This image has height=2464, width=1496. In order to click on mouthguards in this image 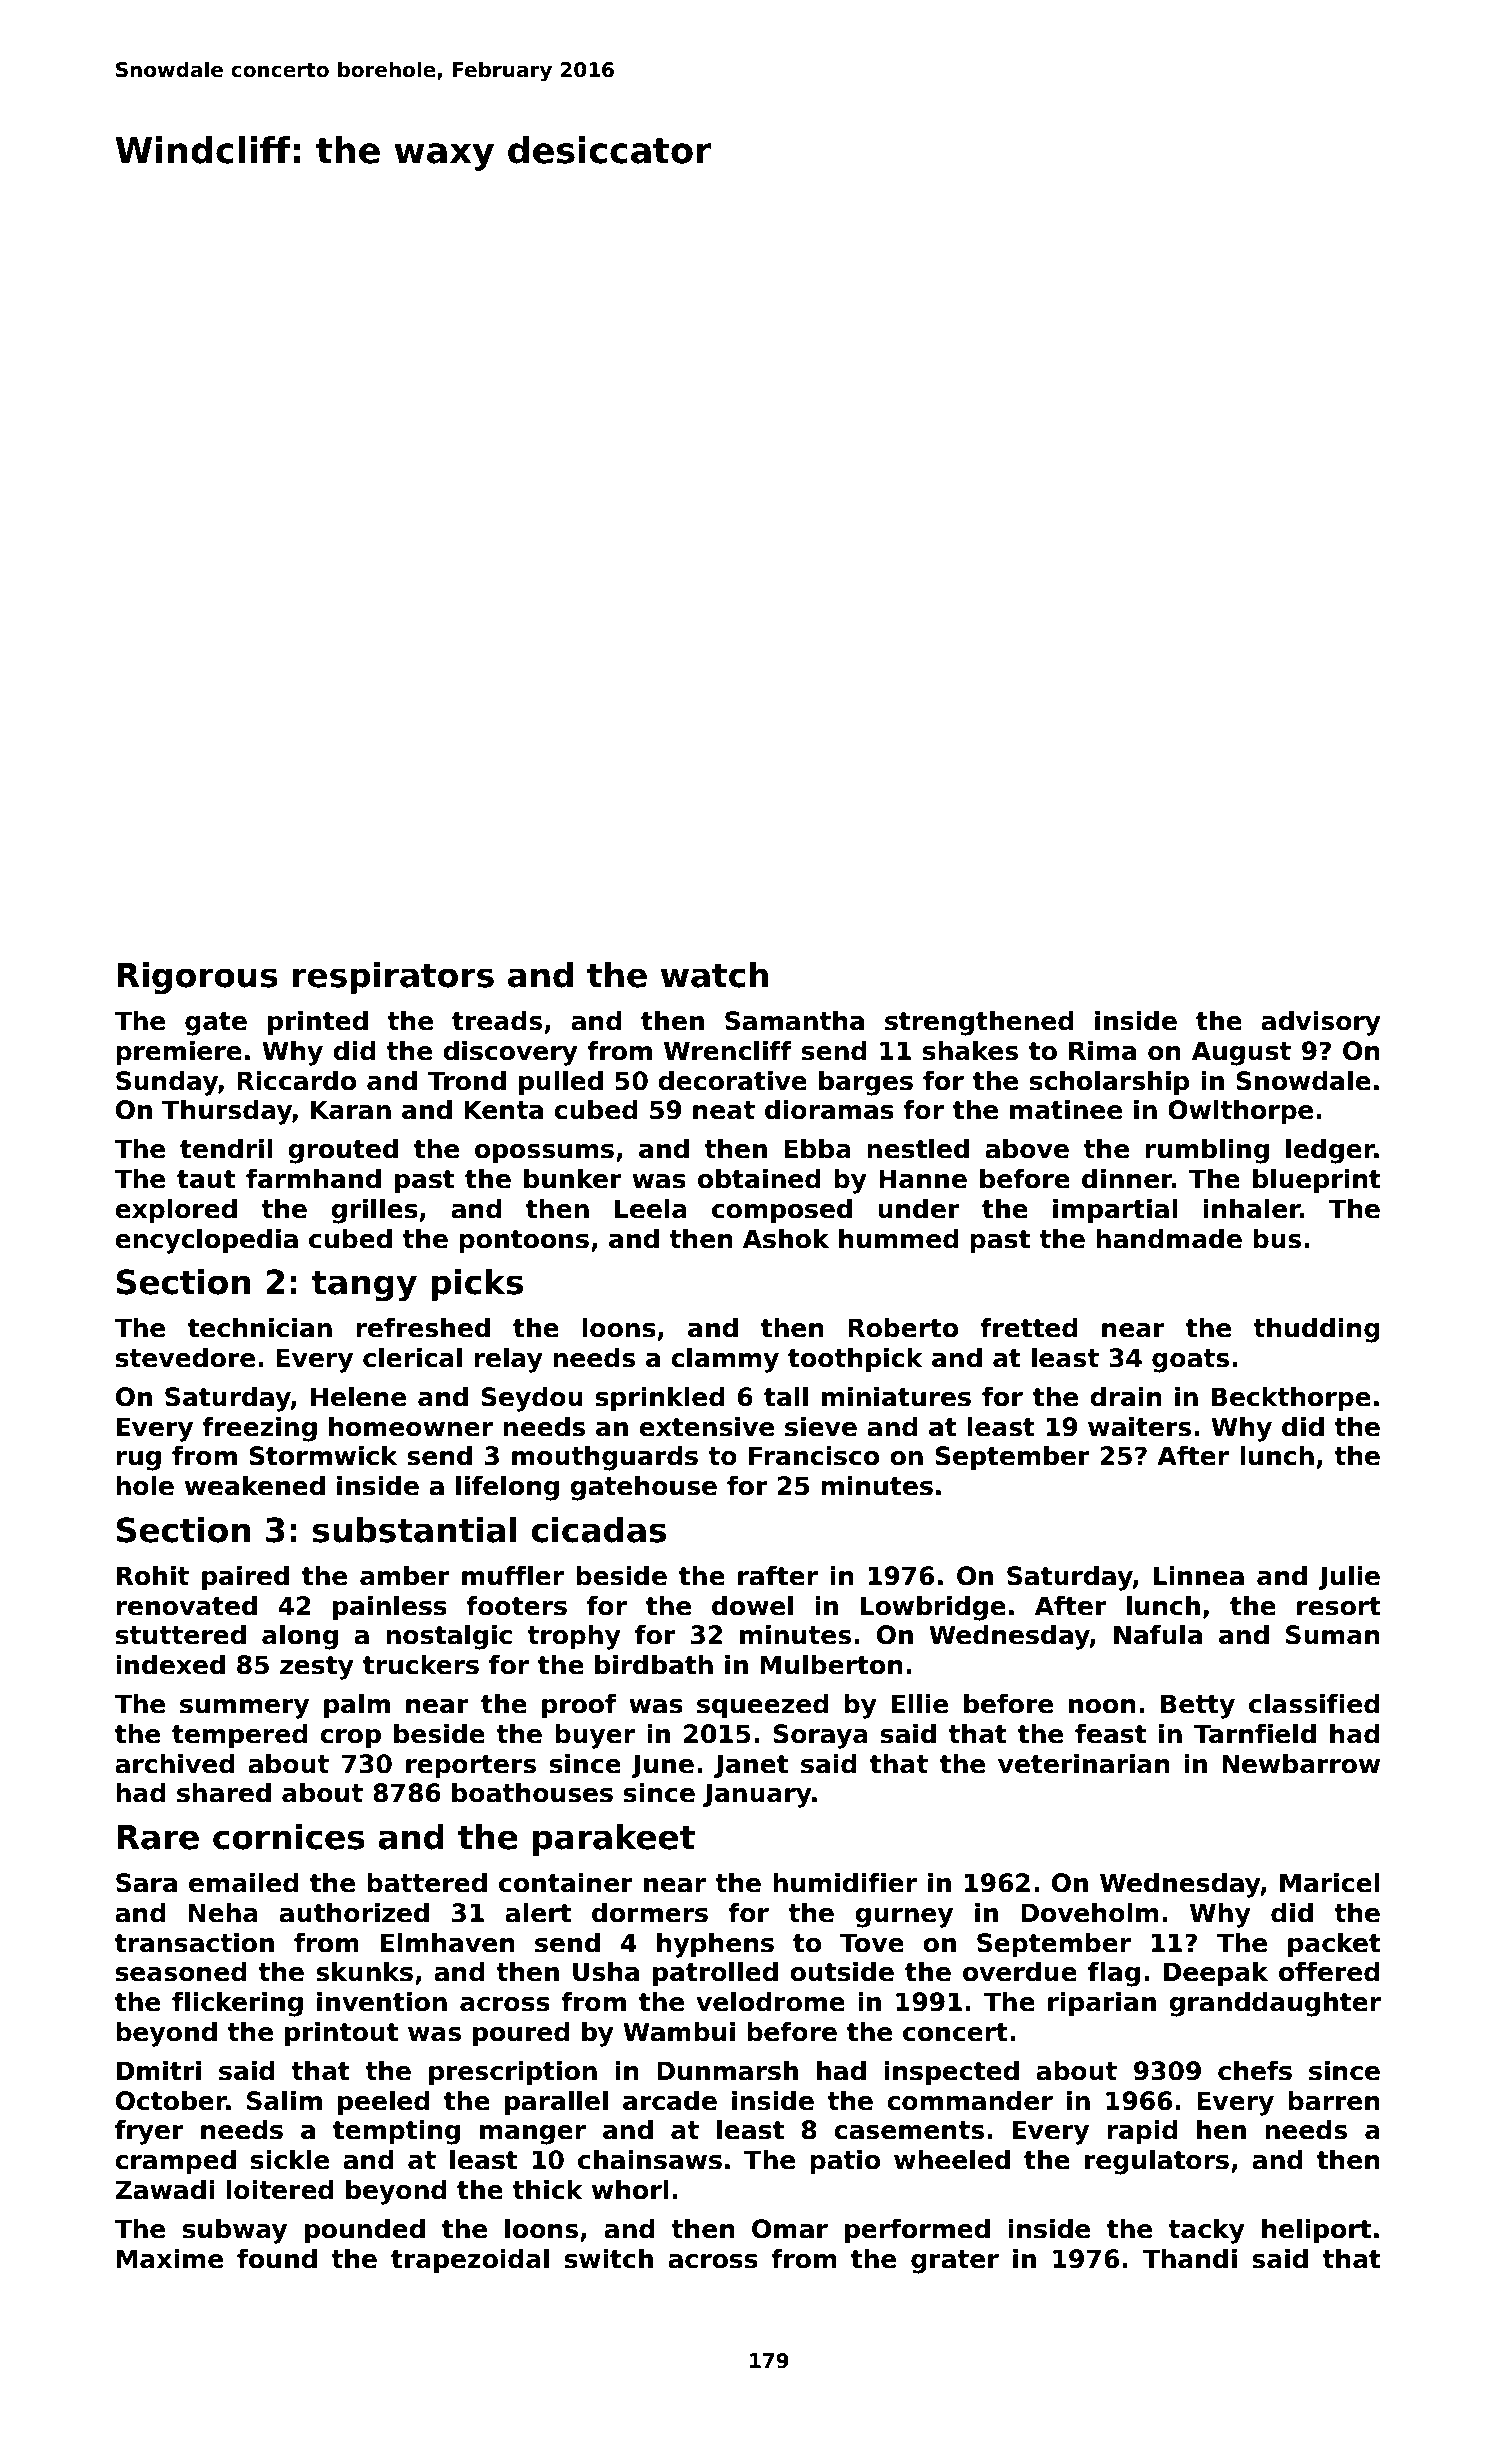, I will do `click(605, 1458)`.
